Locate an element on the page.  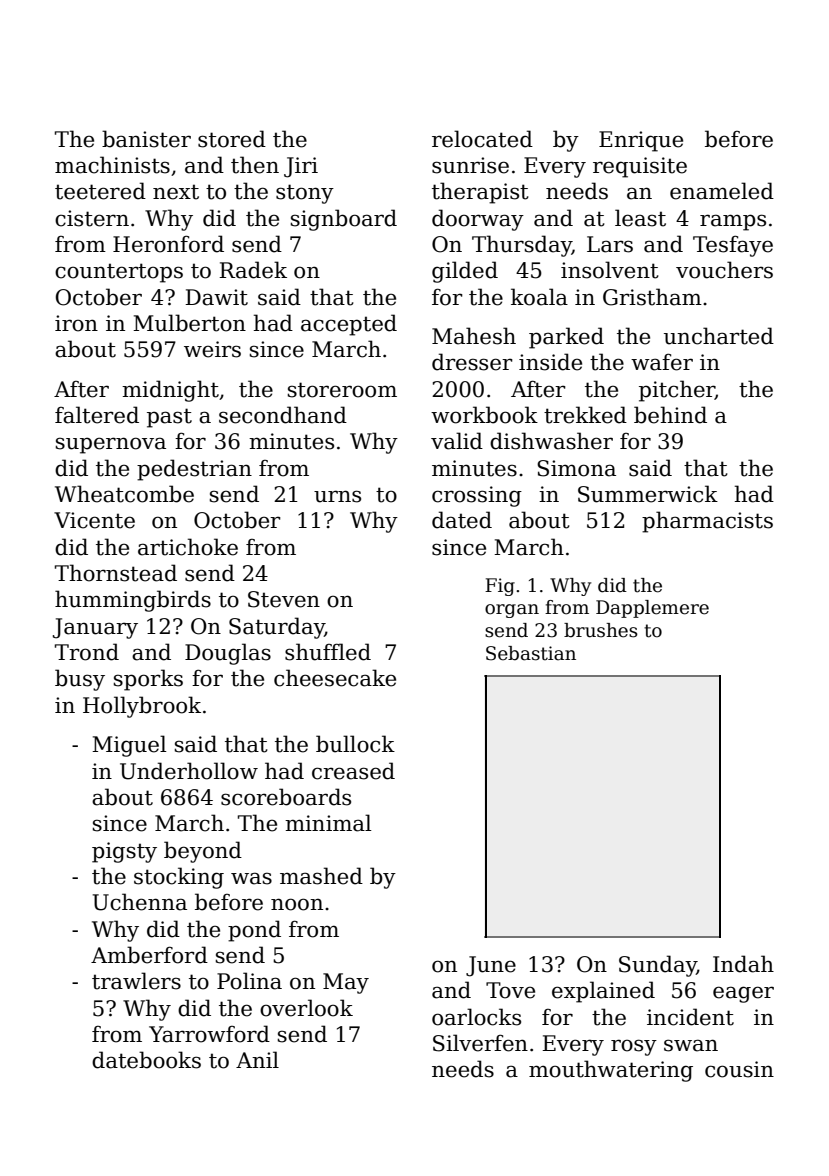
brushes is located at coordinates (601, 630).
